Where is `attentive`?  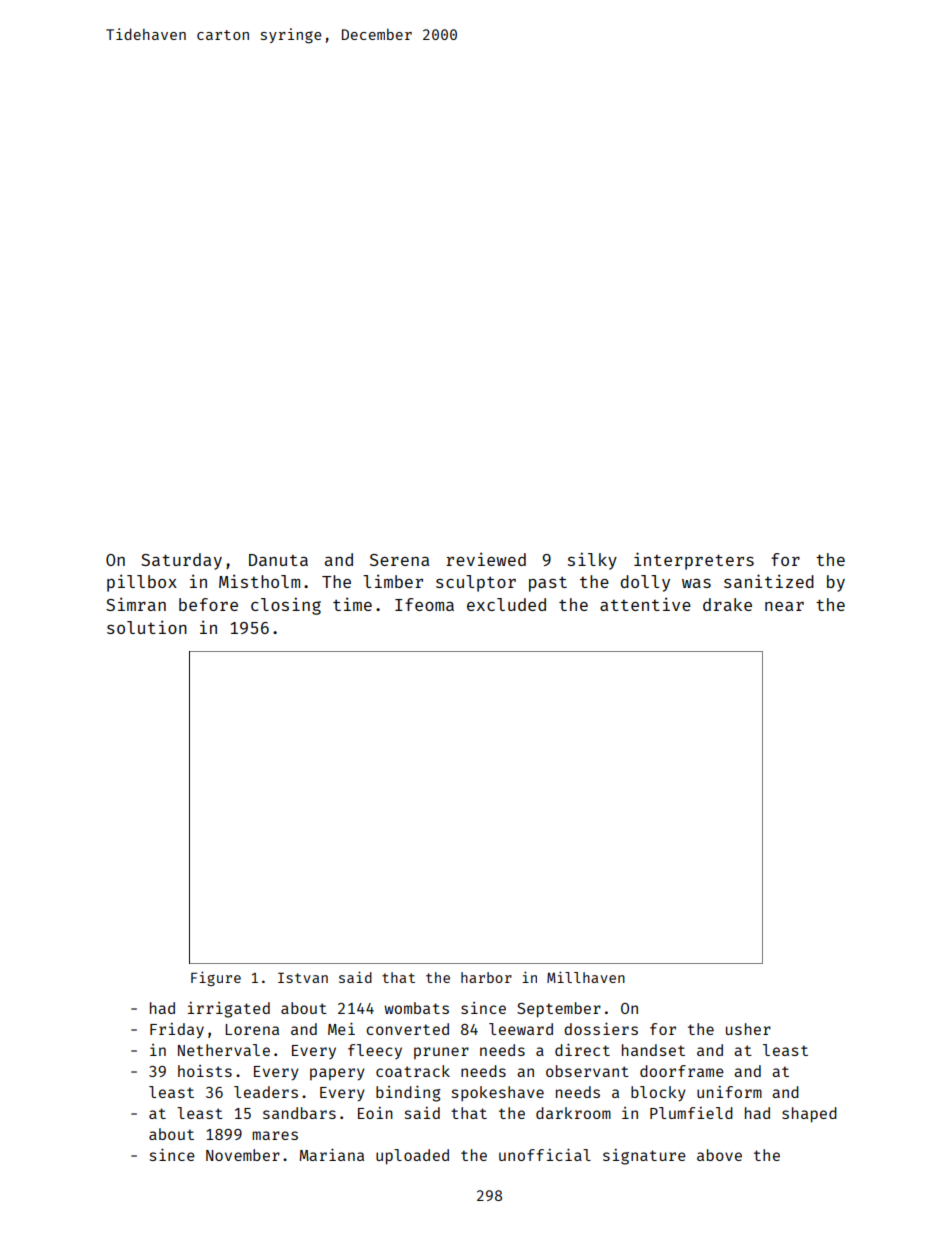 attentive is located at coordinates (645, 604).
